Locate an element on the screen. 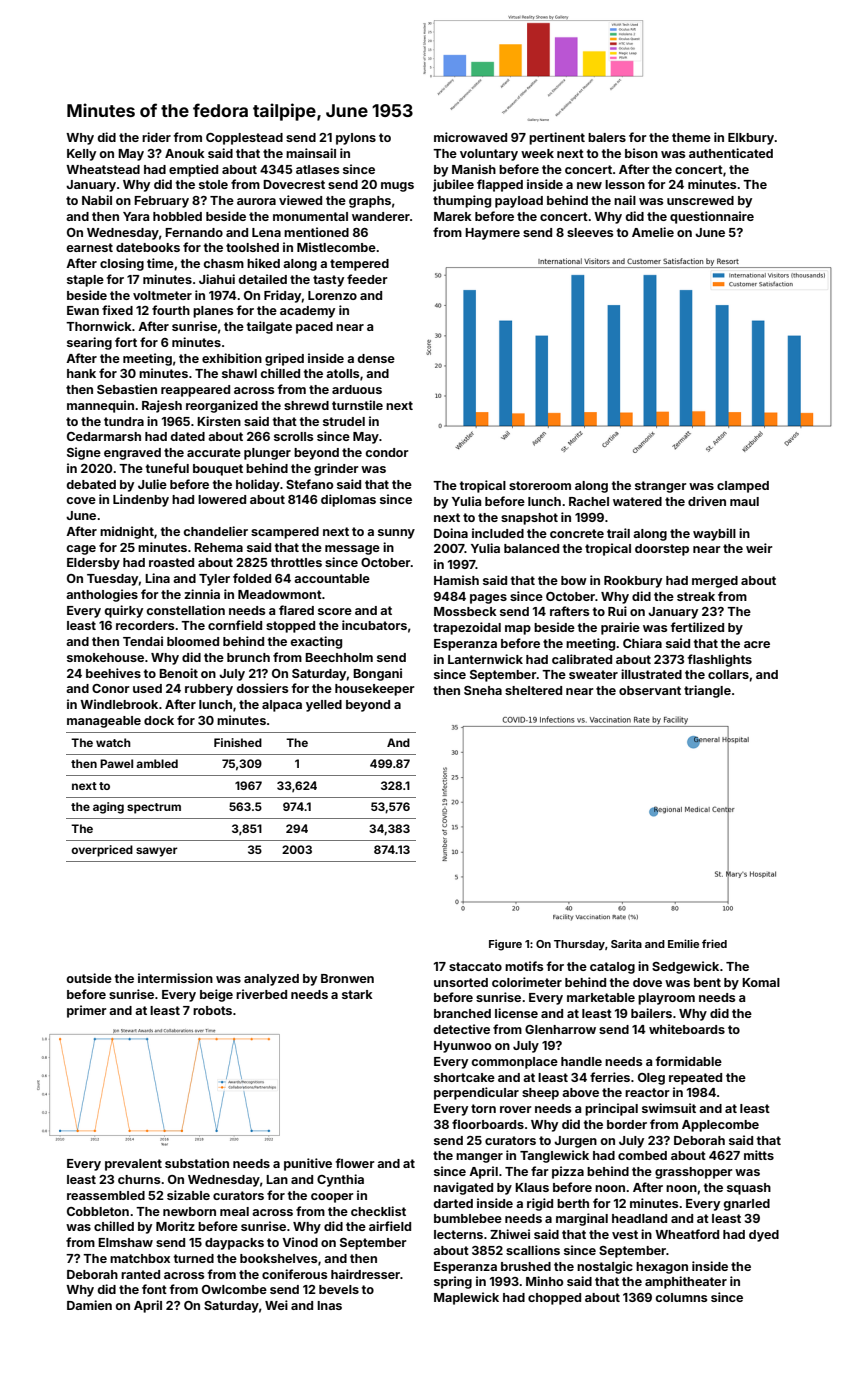 The image size is (849, 1400). Elkbury is located at coordinates (751, 139).
